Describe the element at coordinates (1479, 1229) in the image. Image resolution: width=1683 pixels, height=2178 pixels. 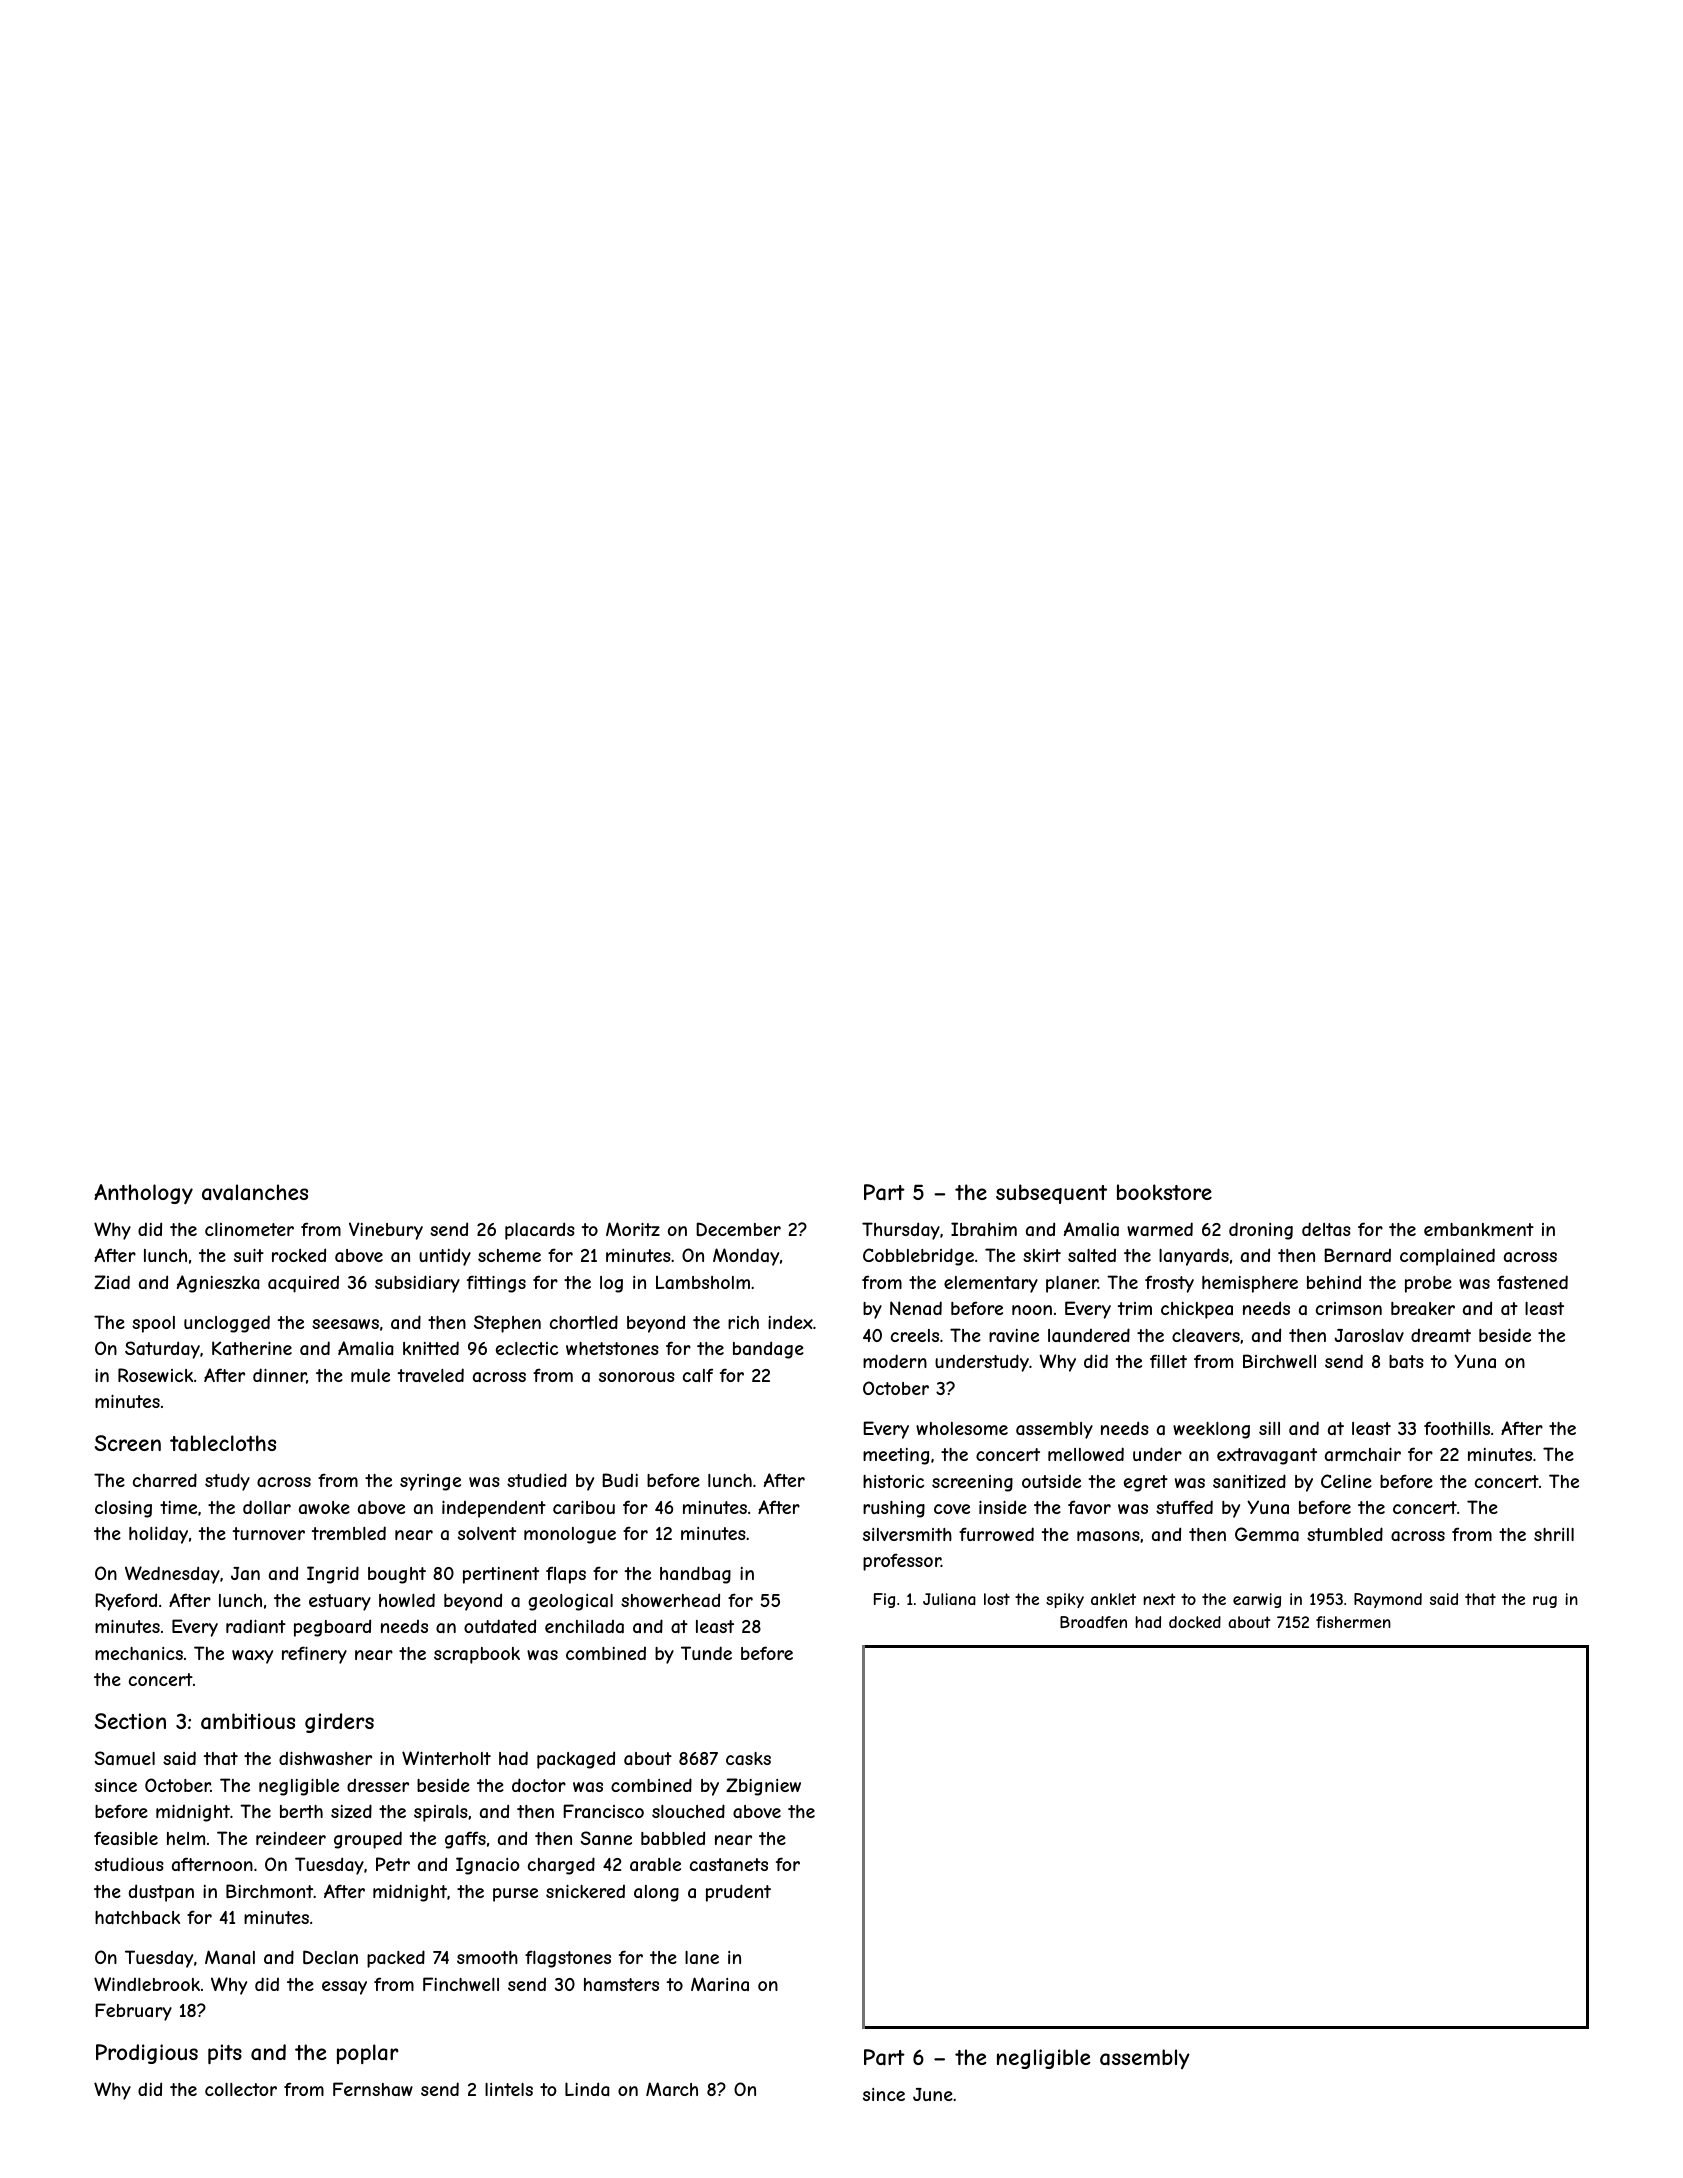
I see `embankment` at that location.
